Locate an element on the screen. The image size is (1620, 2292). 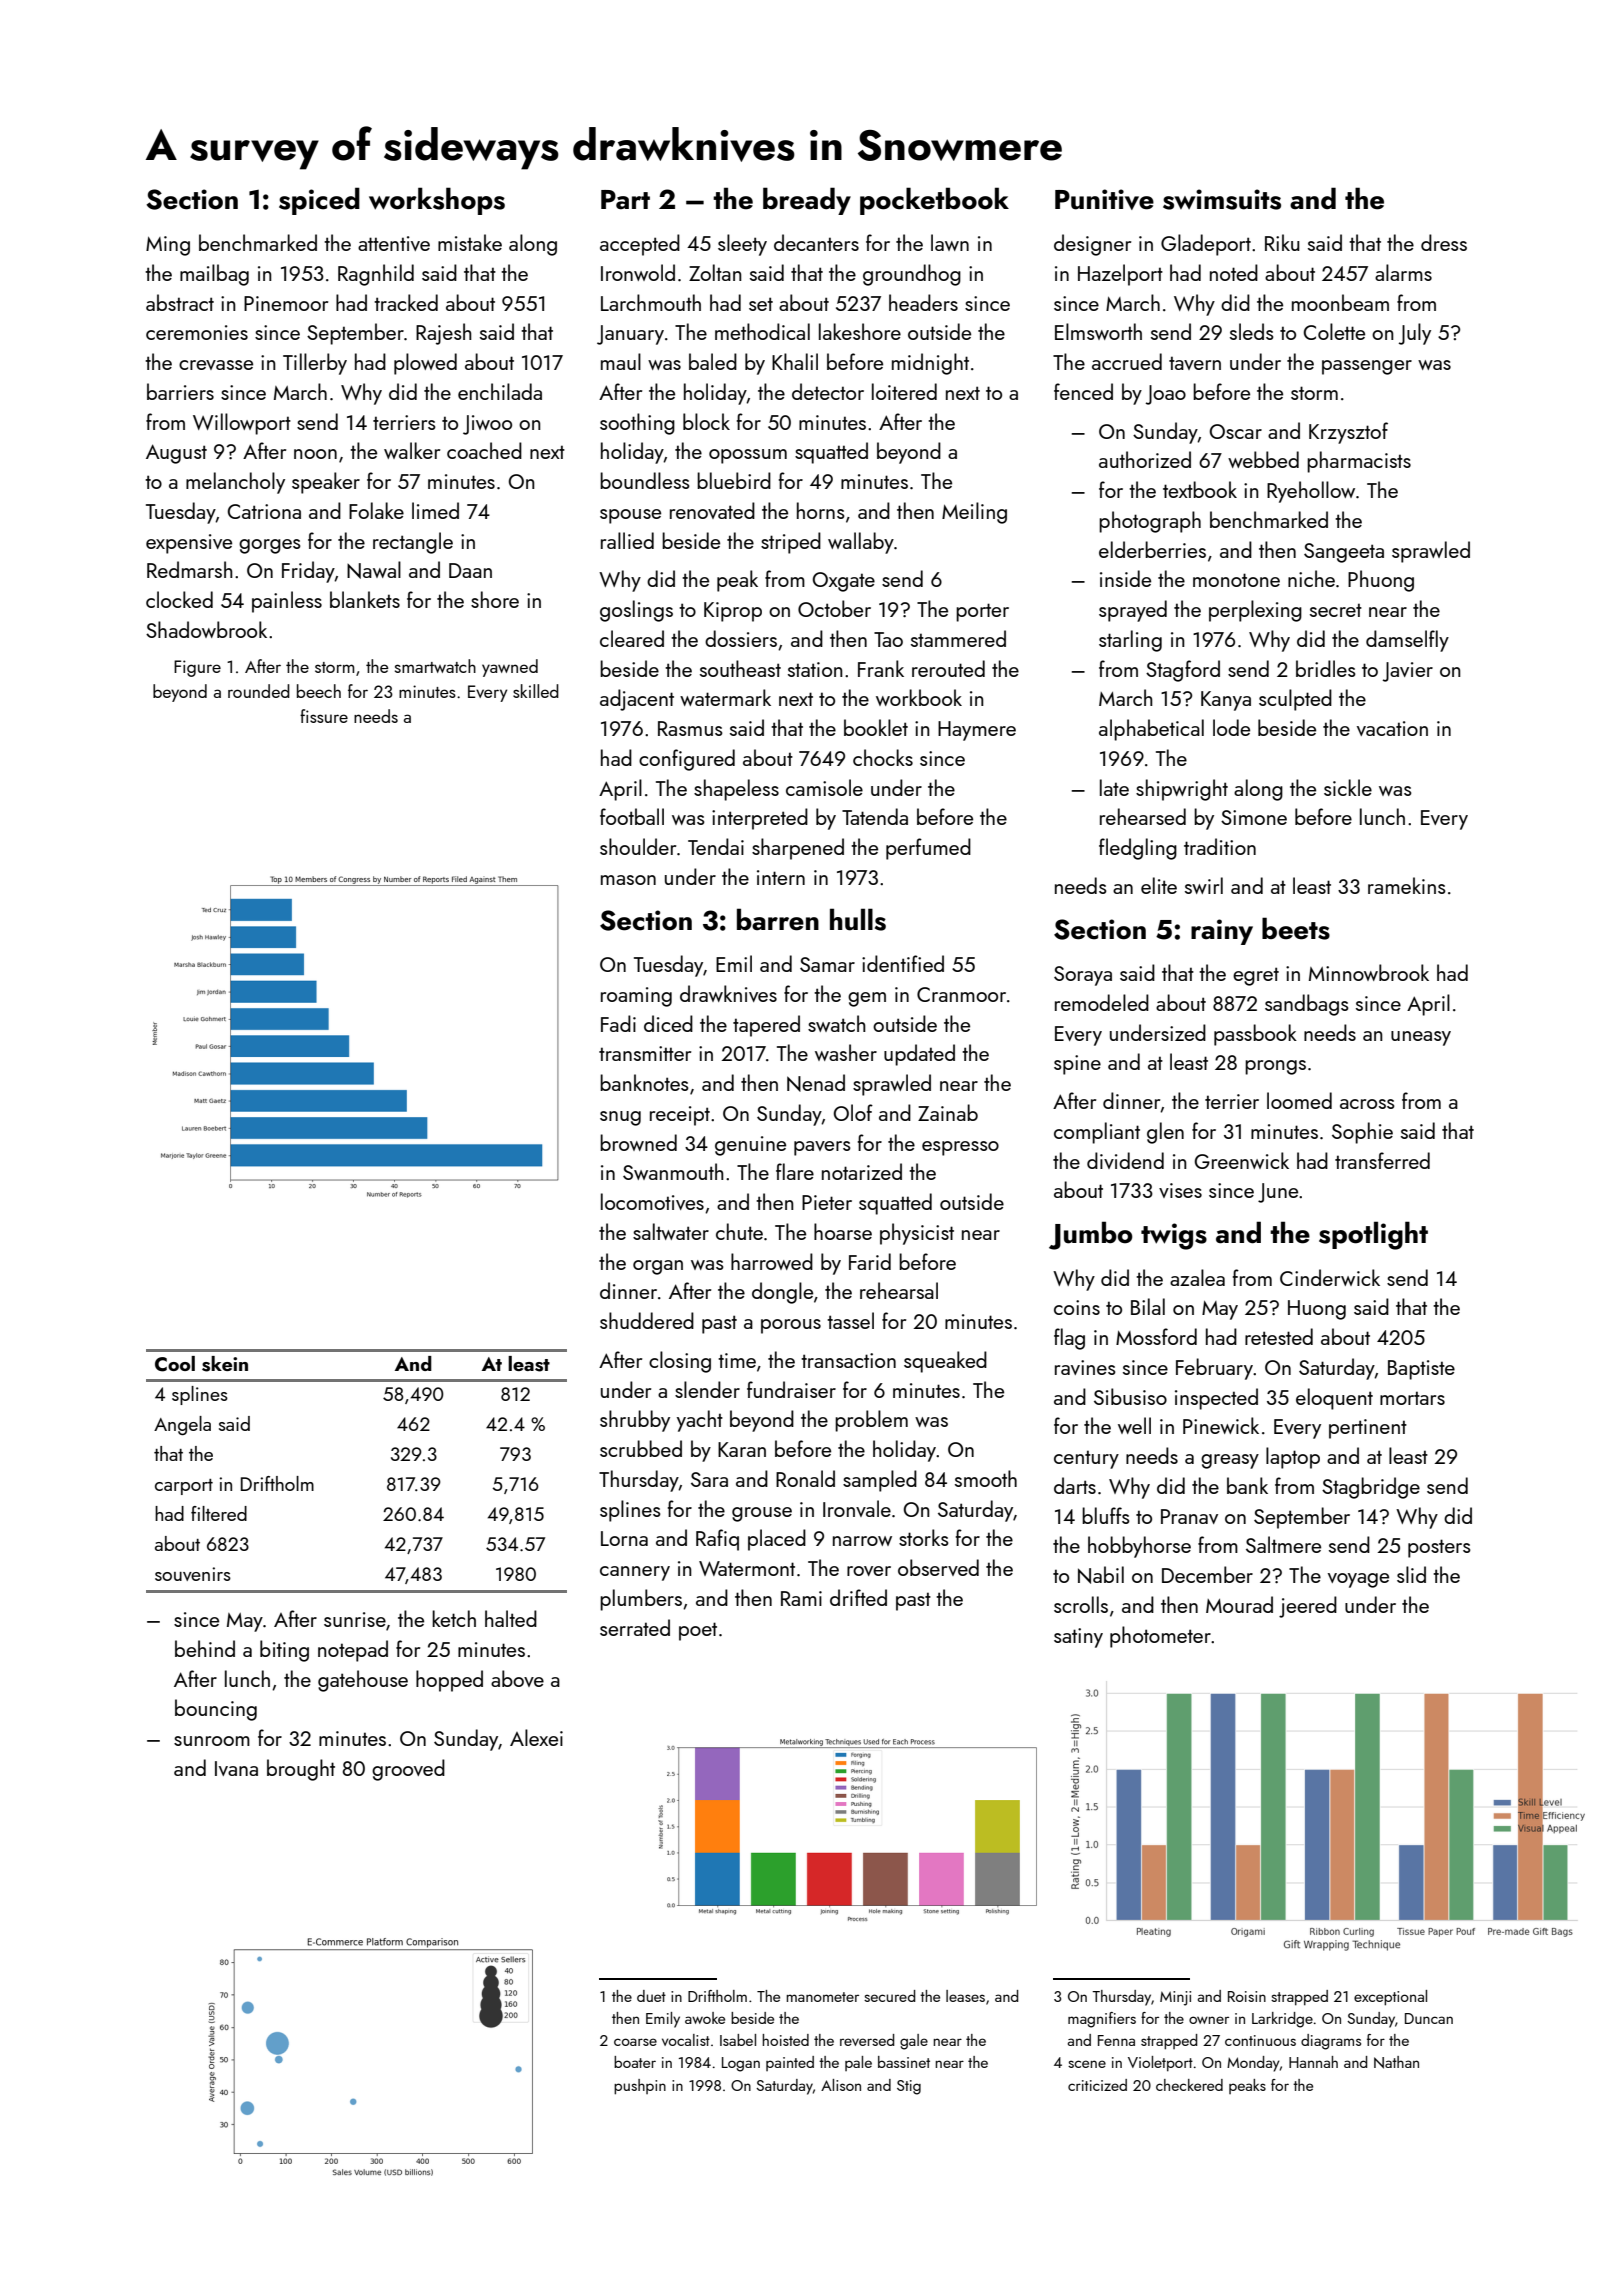
melancholy is located at coordinates (235, 483).
